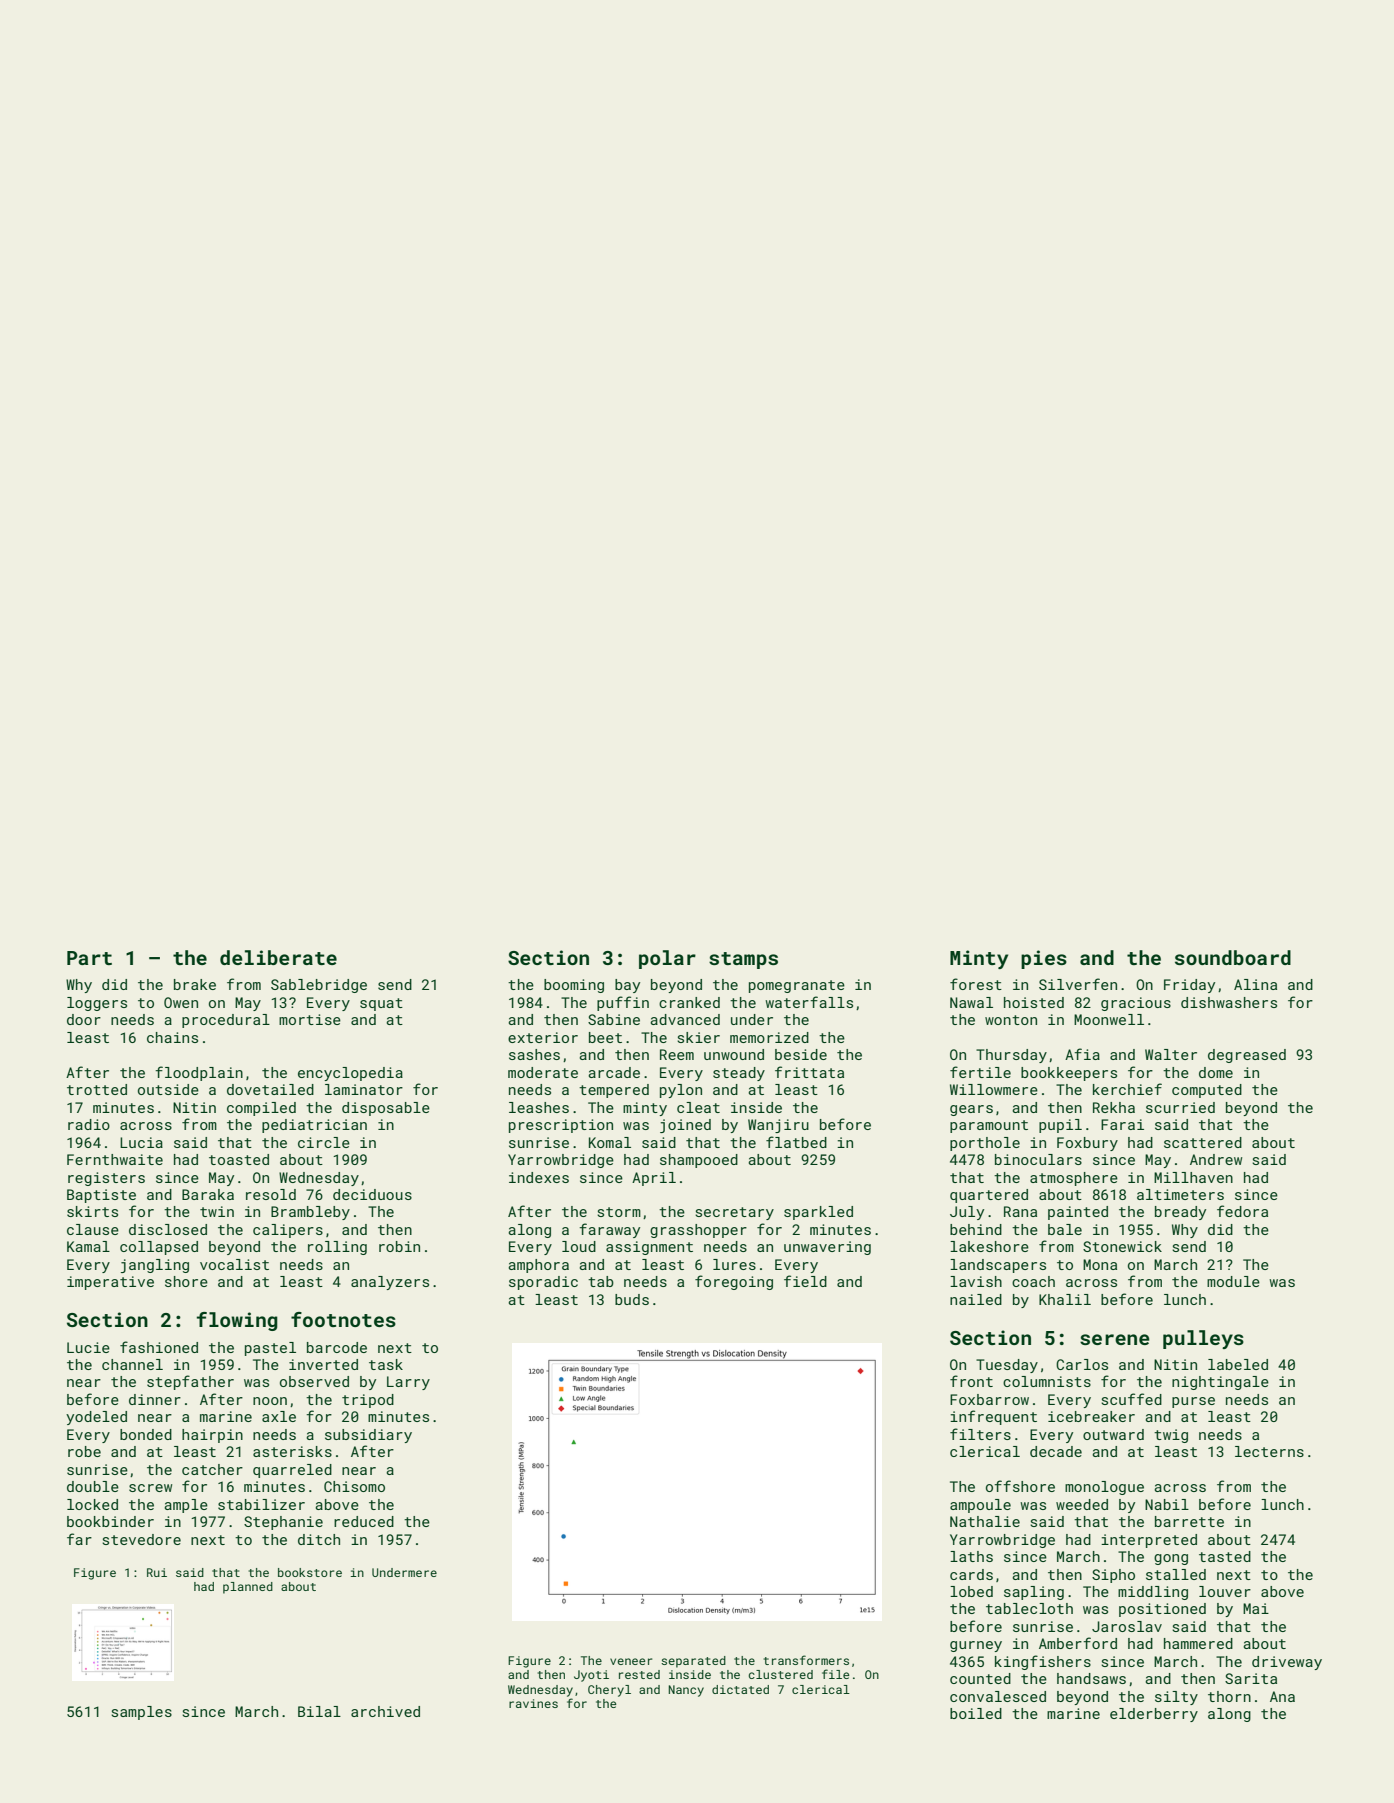  I want to click on computed, so click(1207, 1091).
